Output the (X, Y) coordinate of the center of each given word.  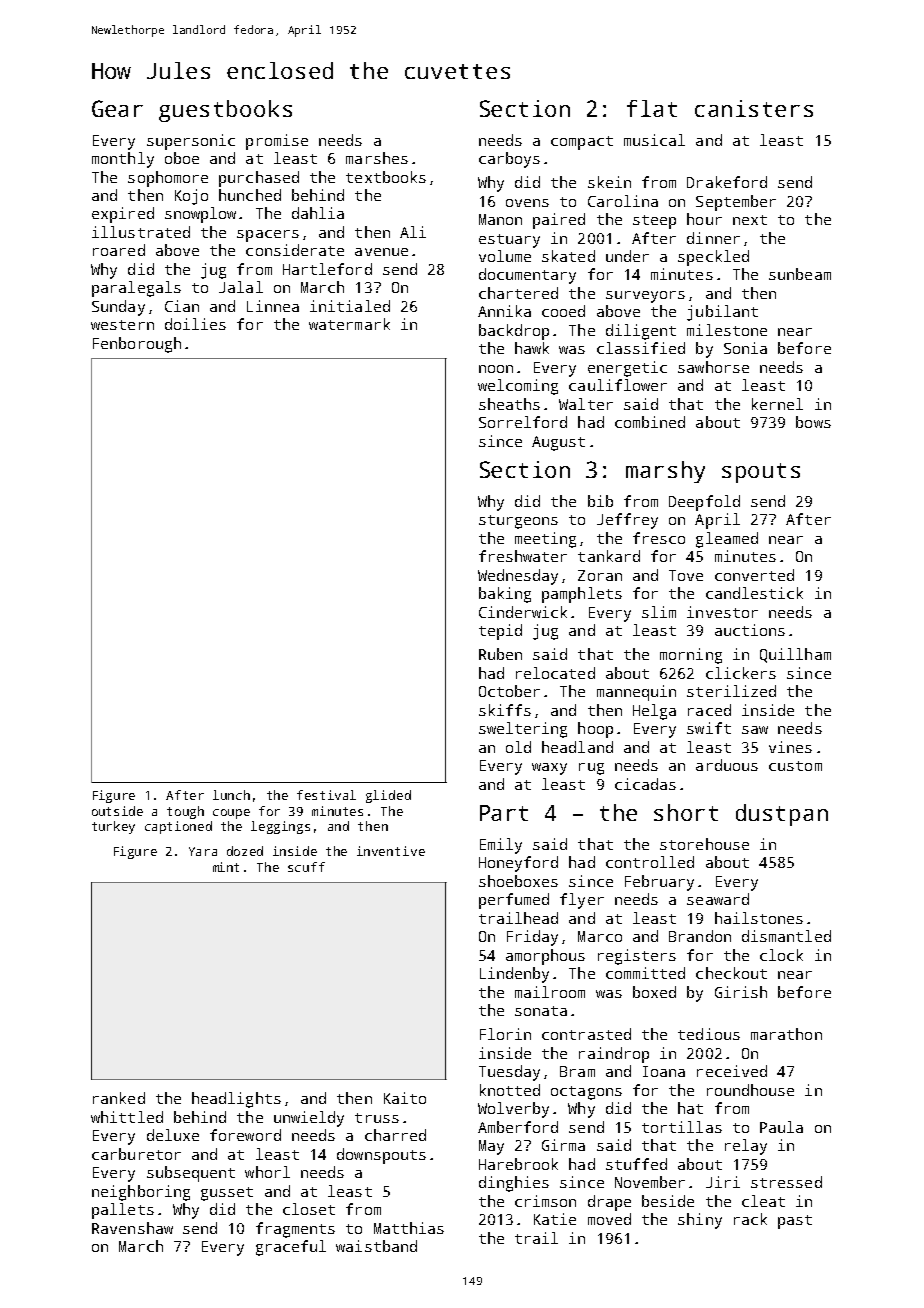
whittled (127, 1117)
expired (123, 215)
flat (652, 108)
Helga (654, 712)
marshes (377, 158)
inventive (391, 851)
